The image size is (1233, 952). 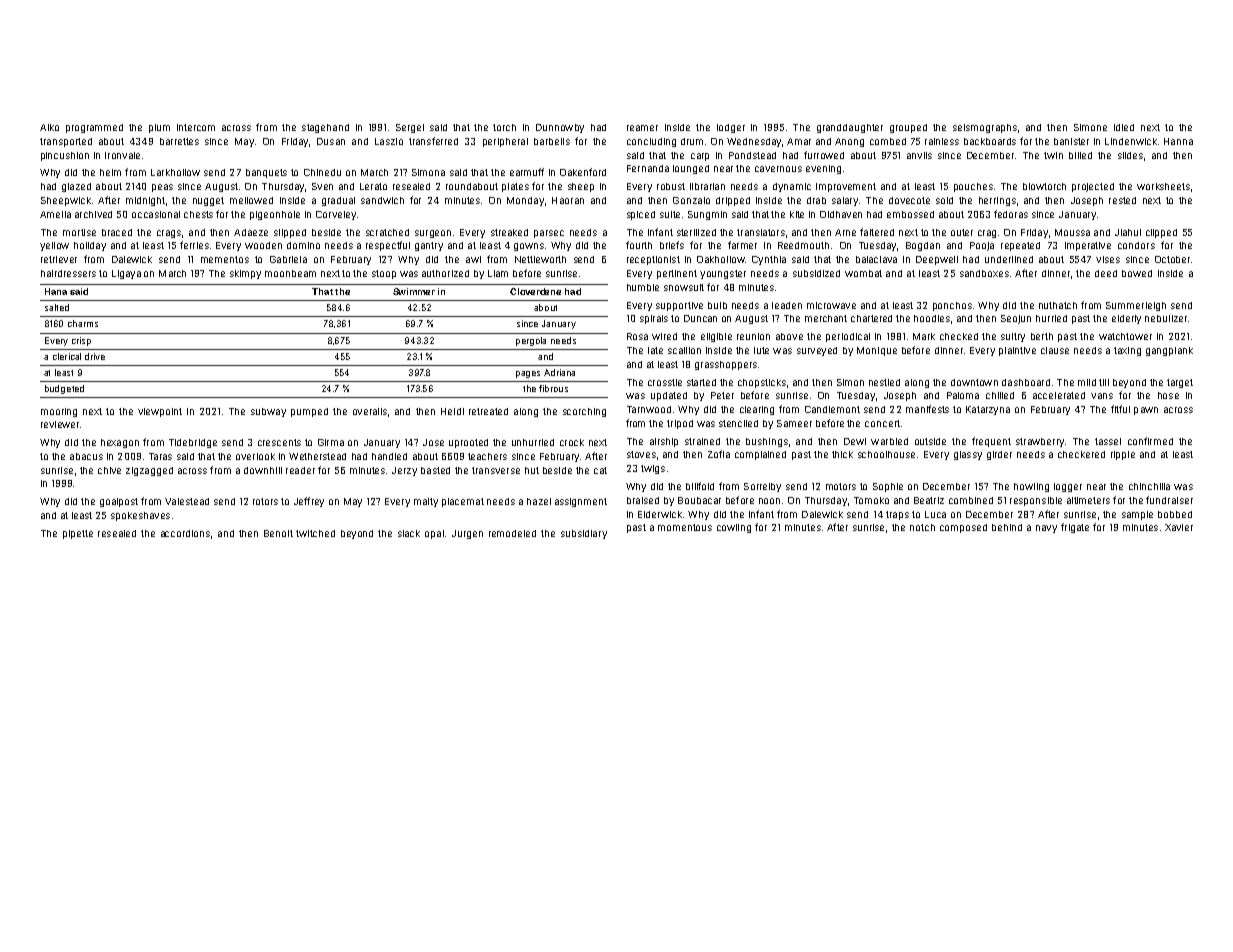 I want to click on hut, so click(x=532, y=470).
